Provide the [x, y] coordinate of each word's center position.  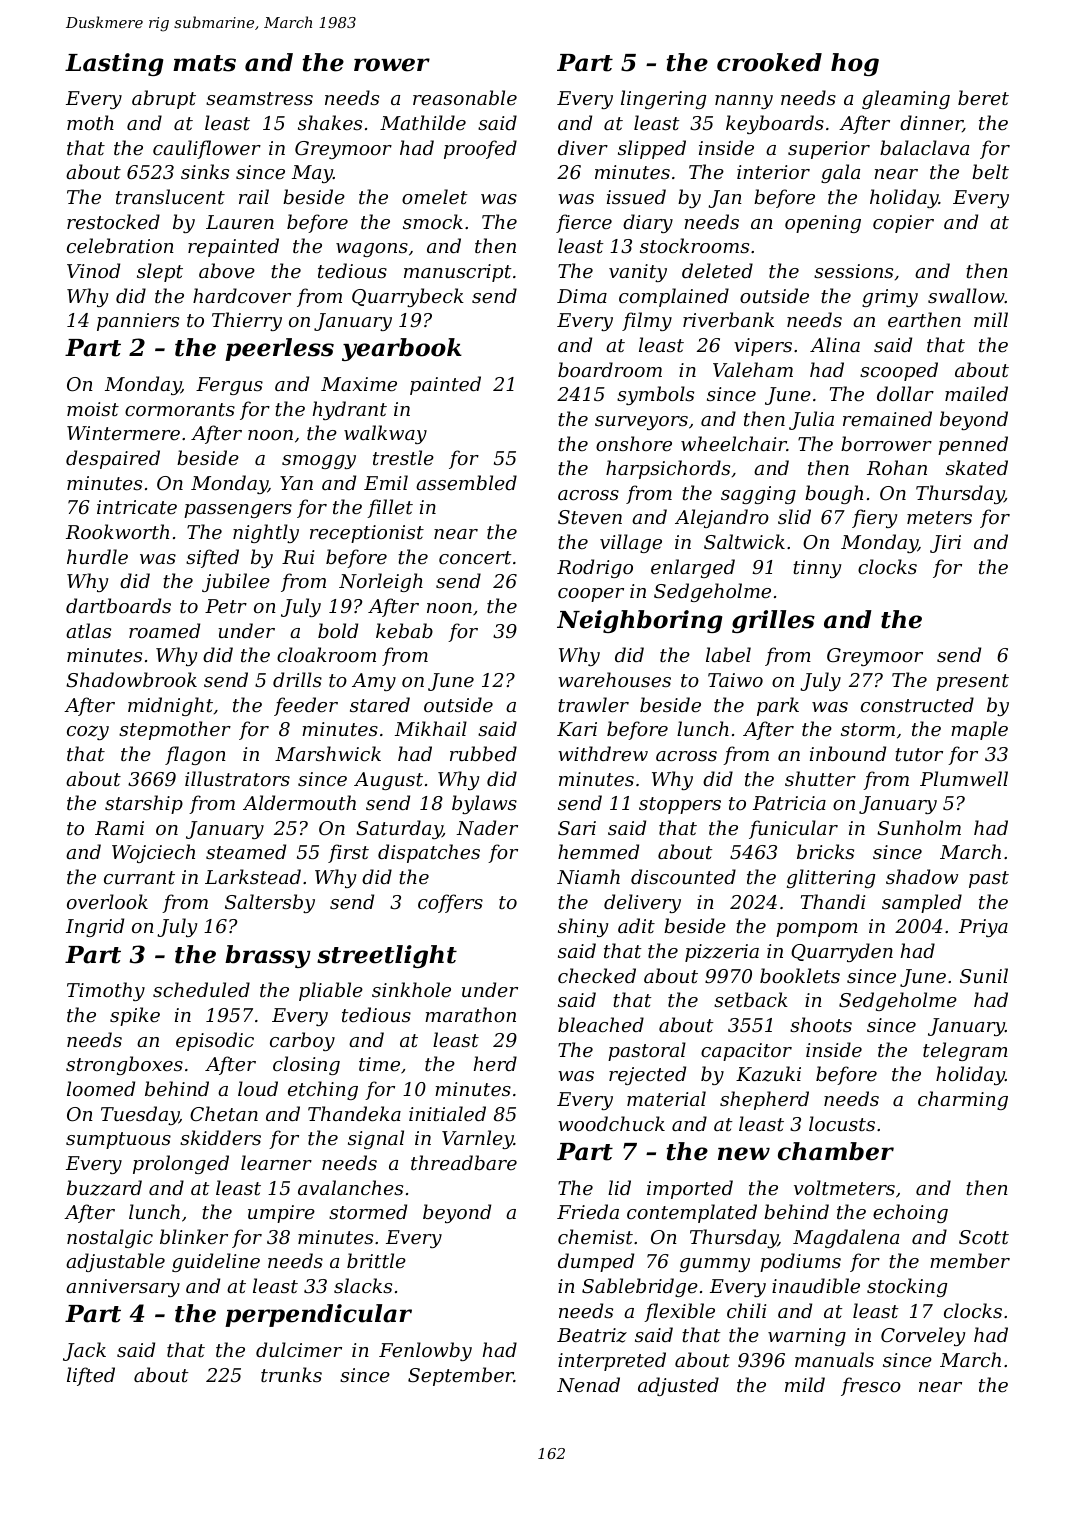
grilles [773, 621]
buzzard [104, 1188]
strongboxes [124, 1065]
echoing [910, 1213]
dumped [596, 1262]
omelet [435, 196]
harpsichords [668, 469]
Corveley [923, 1336]
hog [855, 64]
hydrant [350, 410]
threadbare [464, 1162]
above [227, 270]
